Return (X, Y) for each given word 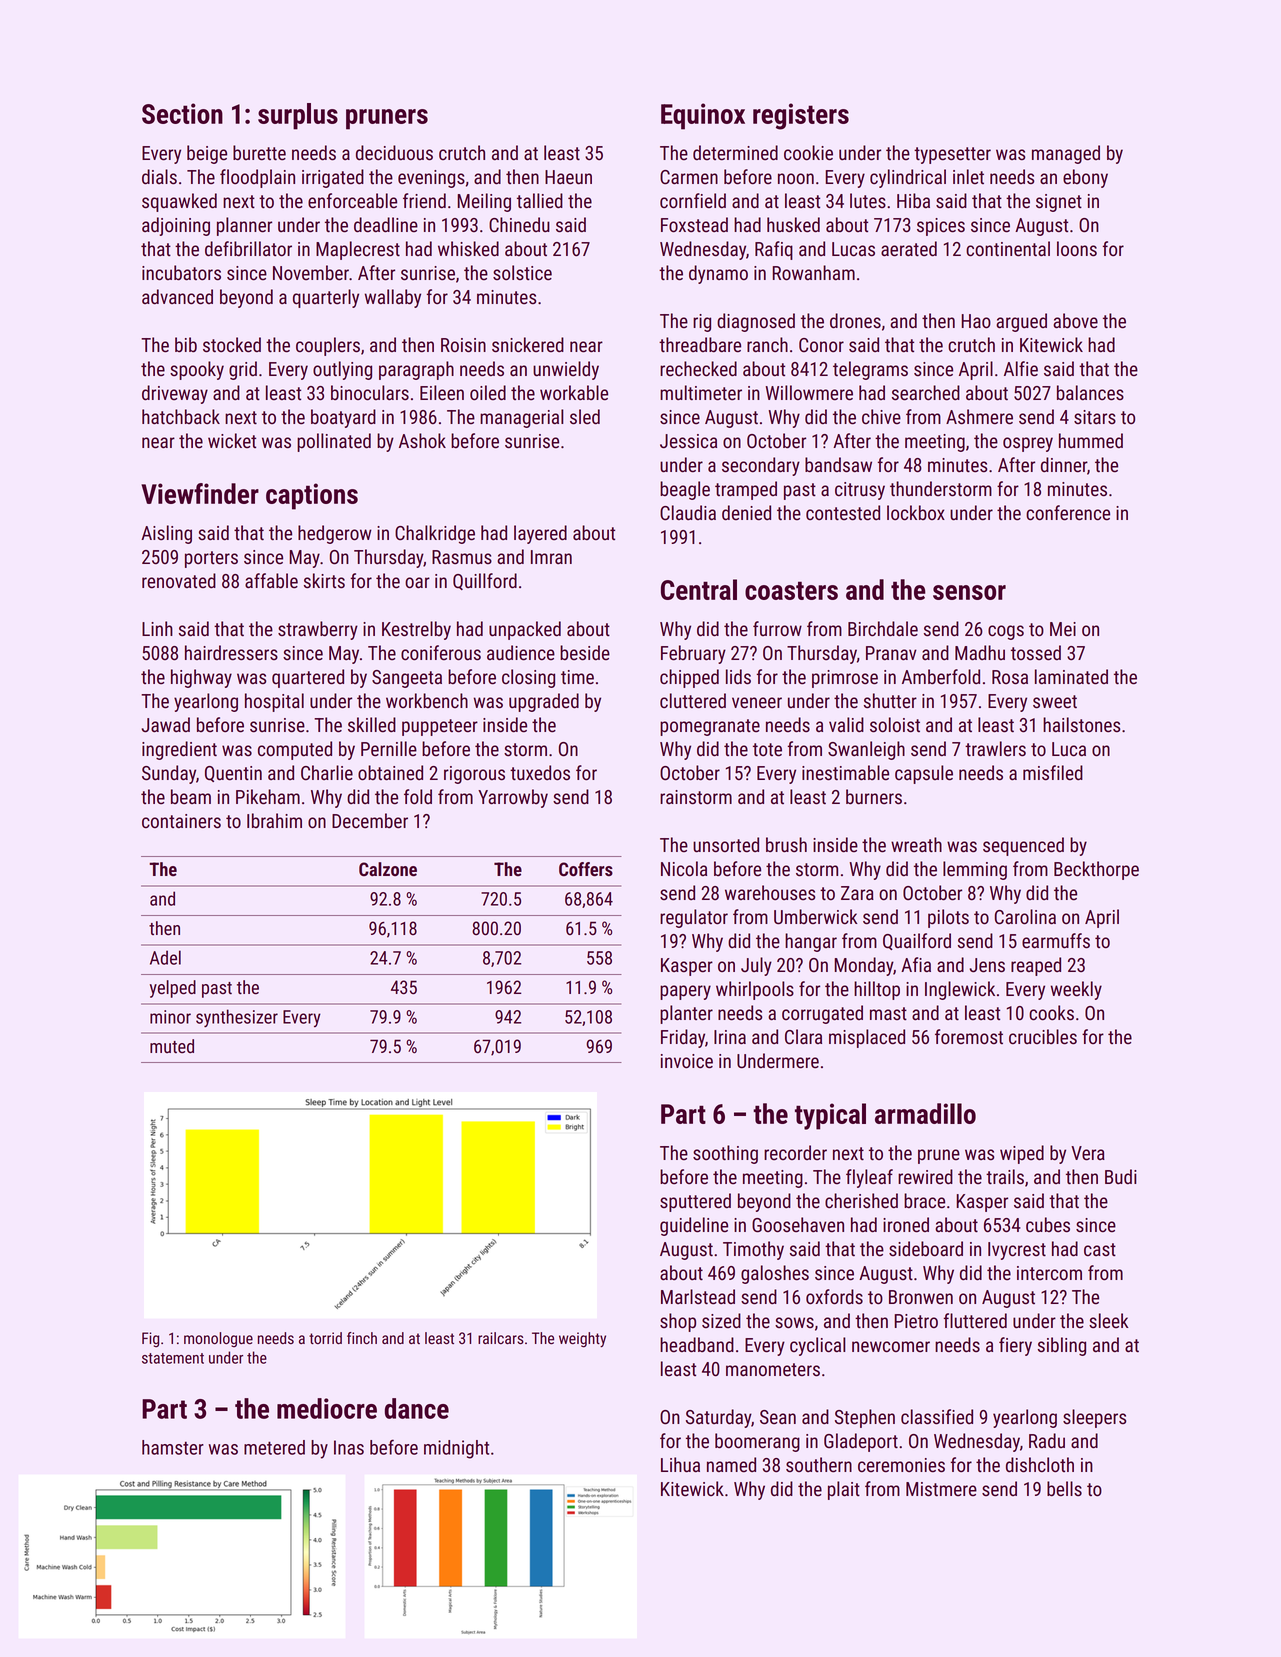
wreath (916, 845)
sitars (1095, 417)
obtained (390, 773)
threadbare (700, 345)
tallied (540, 201)
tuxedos (540, 773)
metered (274, 1447)
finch (362, 1338)
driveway (175, 394)
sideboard (926, 1249)
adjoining (176, 226)
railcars (501, 1338)
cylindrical (908, 178)
